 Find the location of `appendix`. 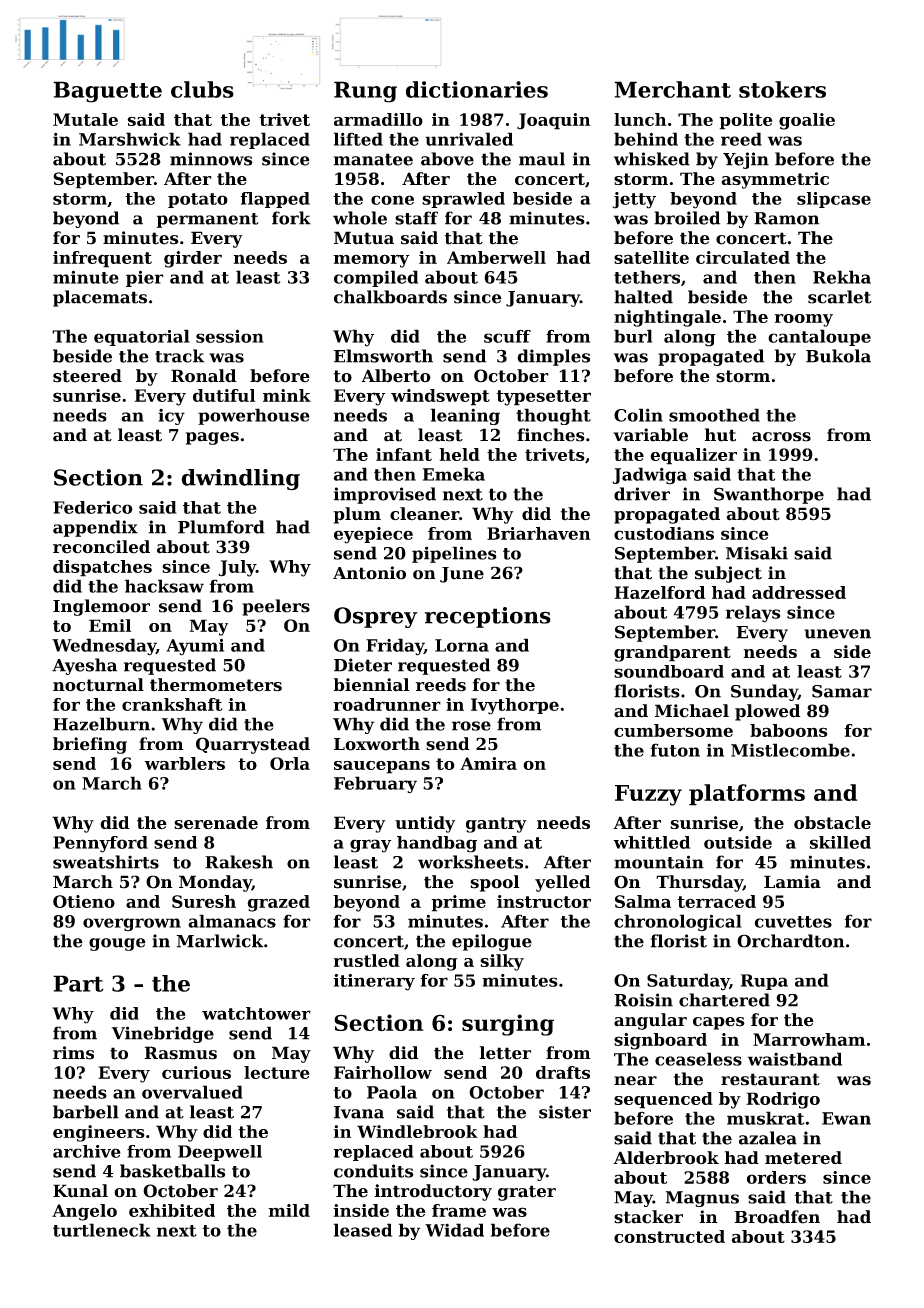

appendix is located at coordinates (95, 528).
